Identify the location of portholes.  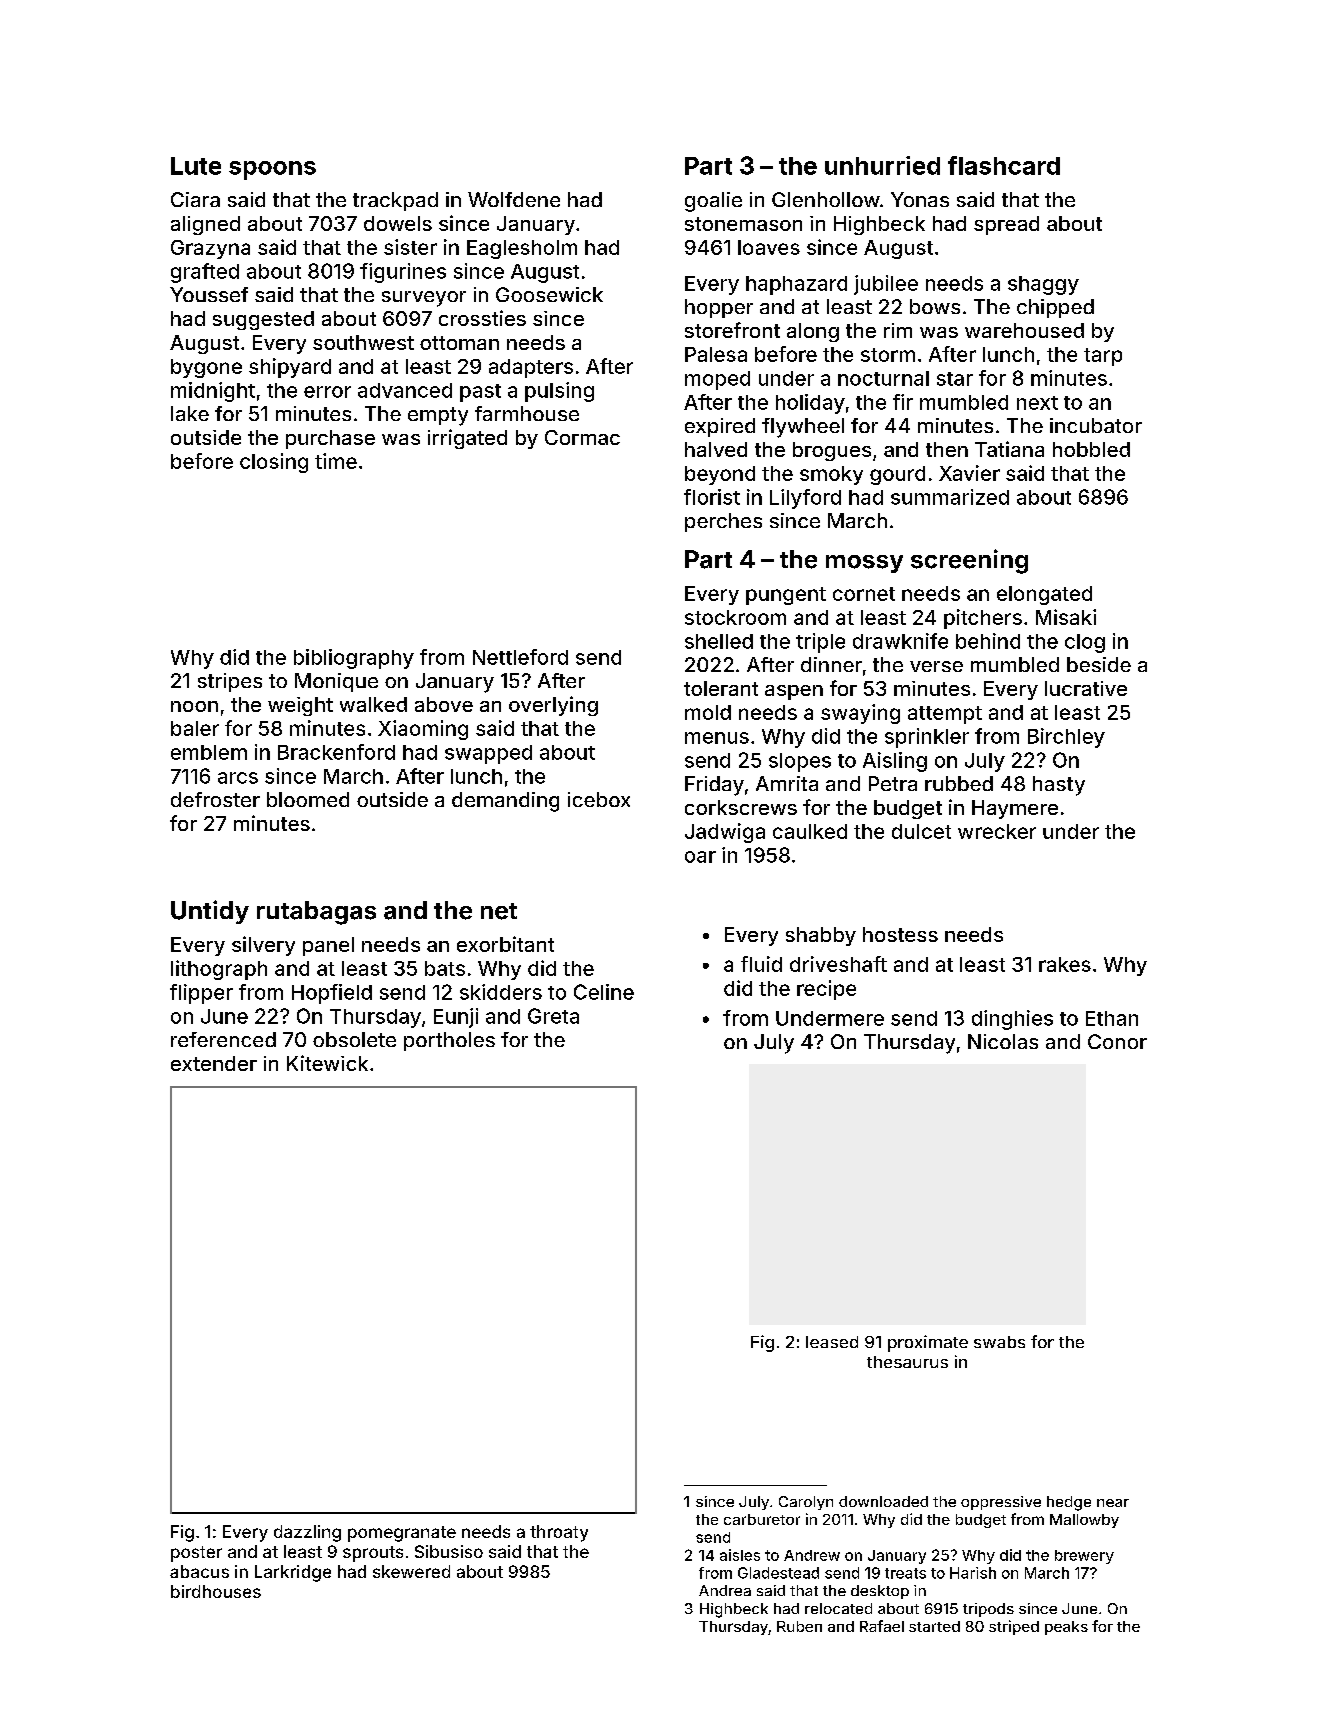
(449, 1041).
